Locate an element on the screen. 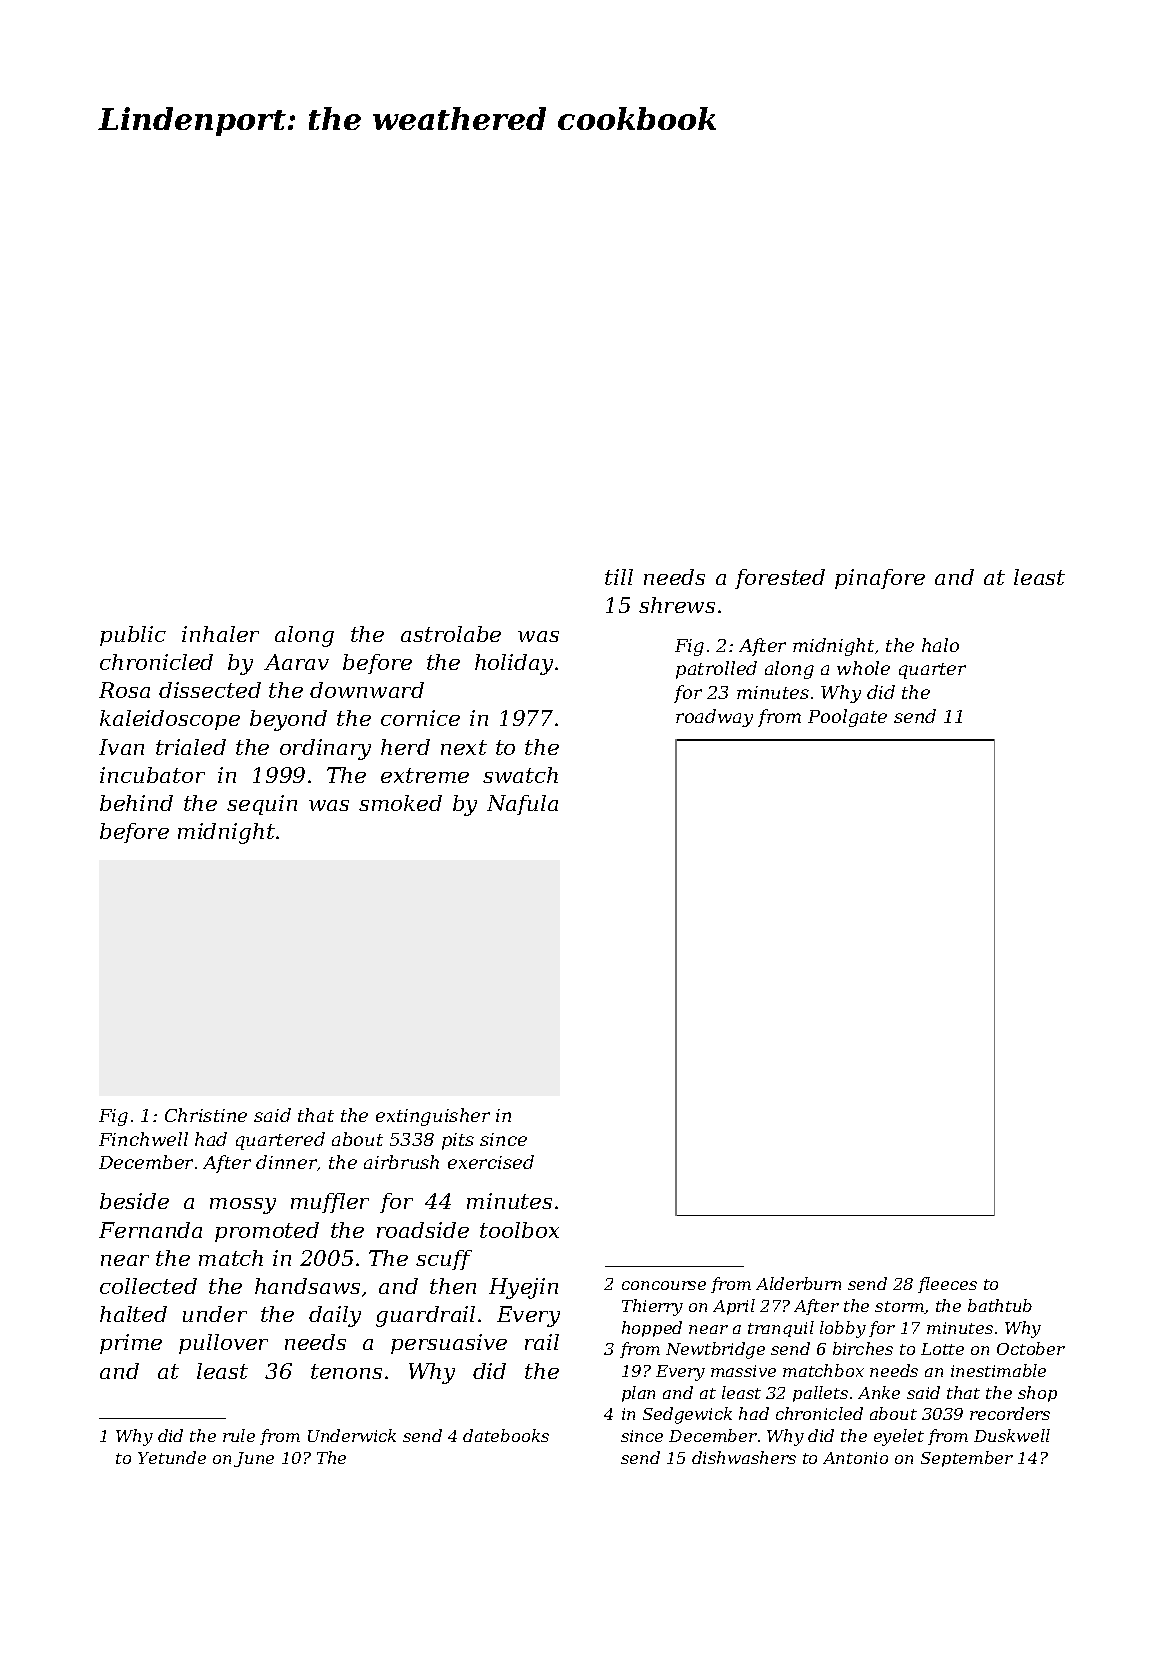 This screenshot has width=1165, height=1654. astrolabe is located at coordinates (451, 634).
